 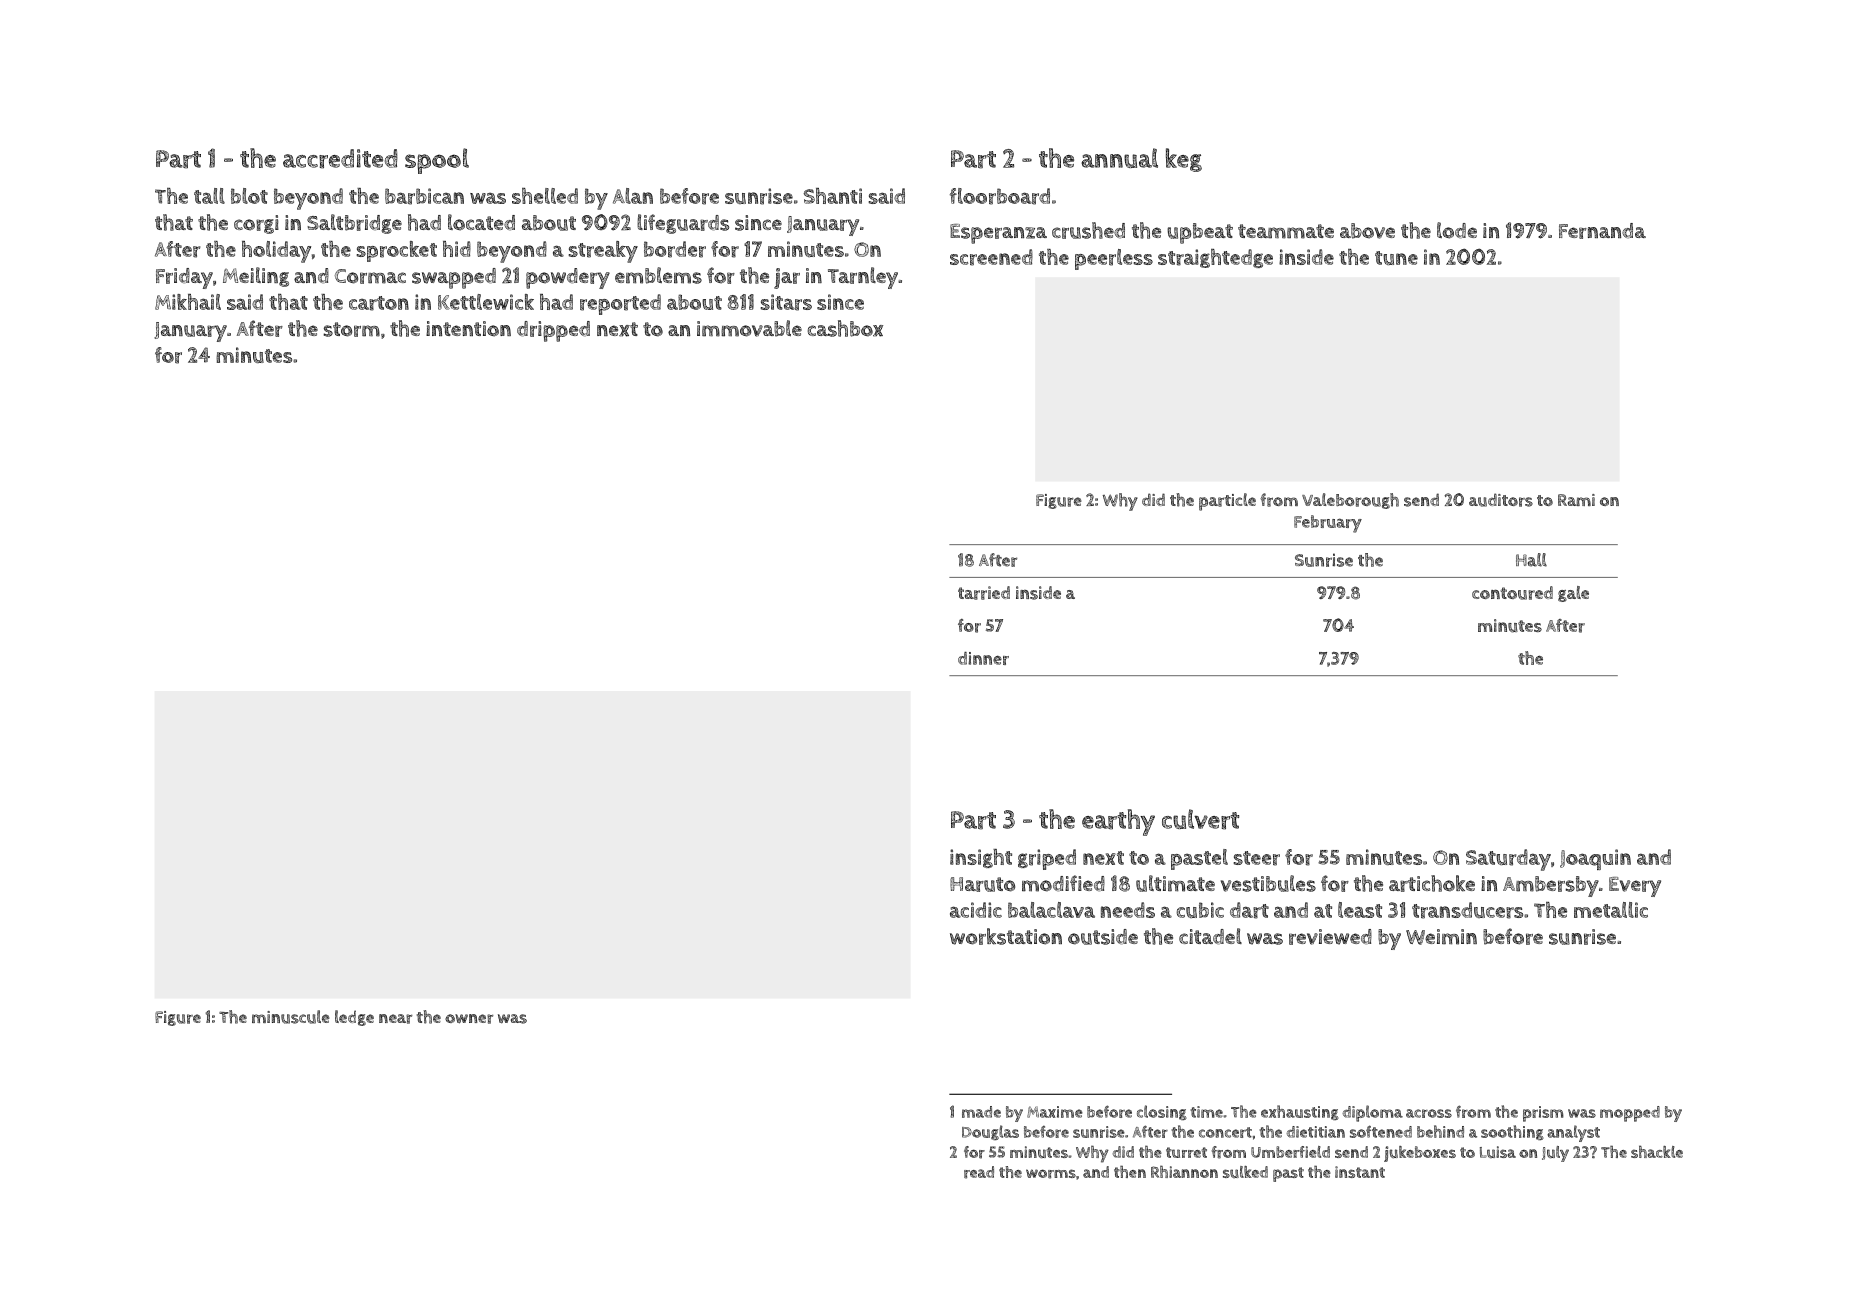 What do you see at coordinates (1328, 524) in the image?
I see `February` at bounding box center [1328, 524].
